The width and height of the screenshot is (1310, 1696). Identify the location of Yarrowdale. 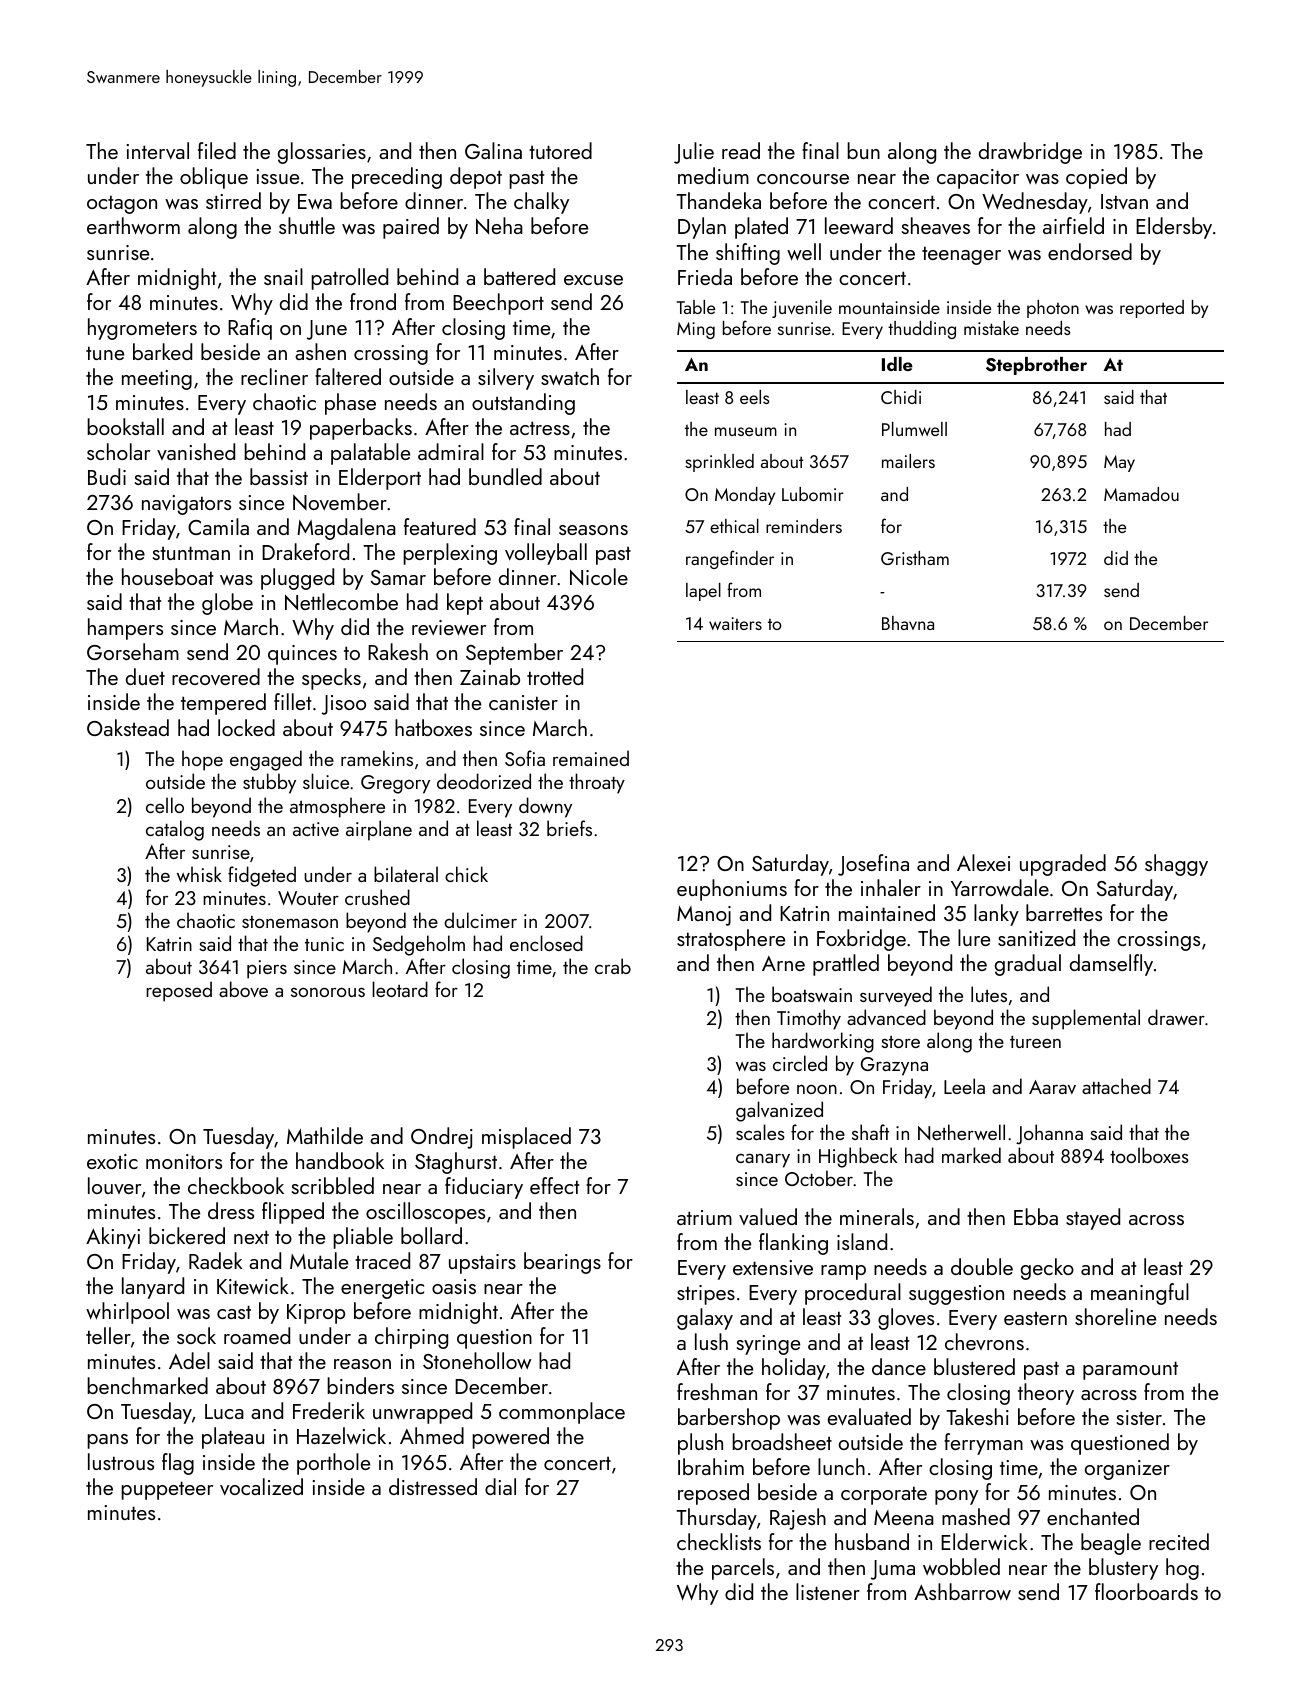
(1000, 887).
